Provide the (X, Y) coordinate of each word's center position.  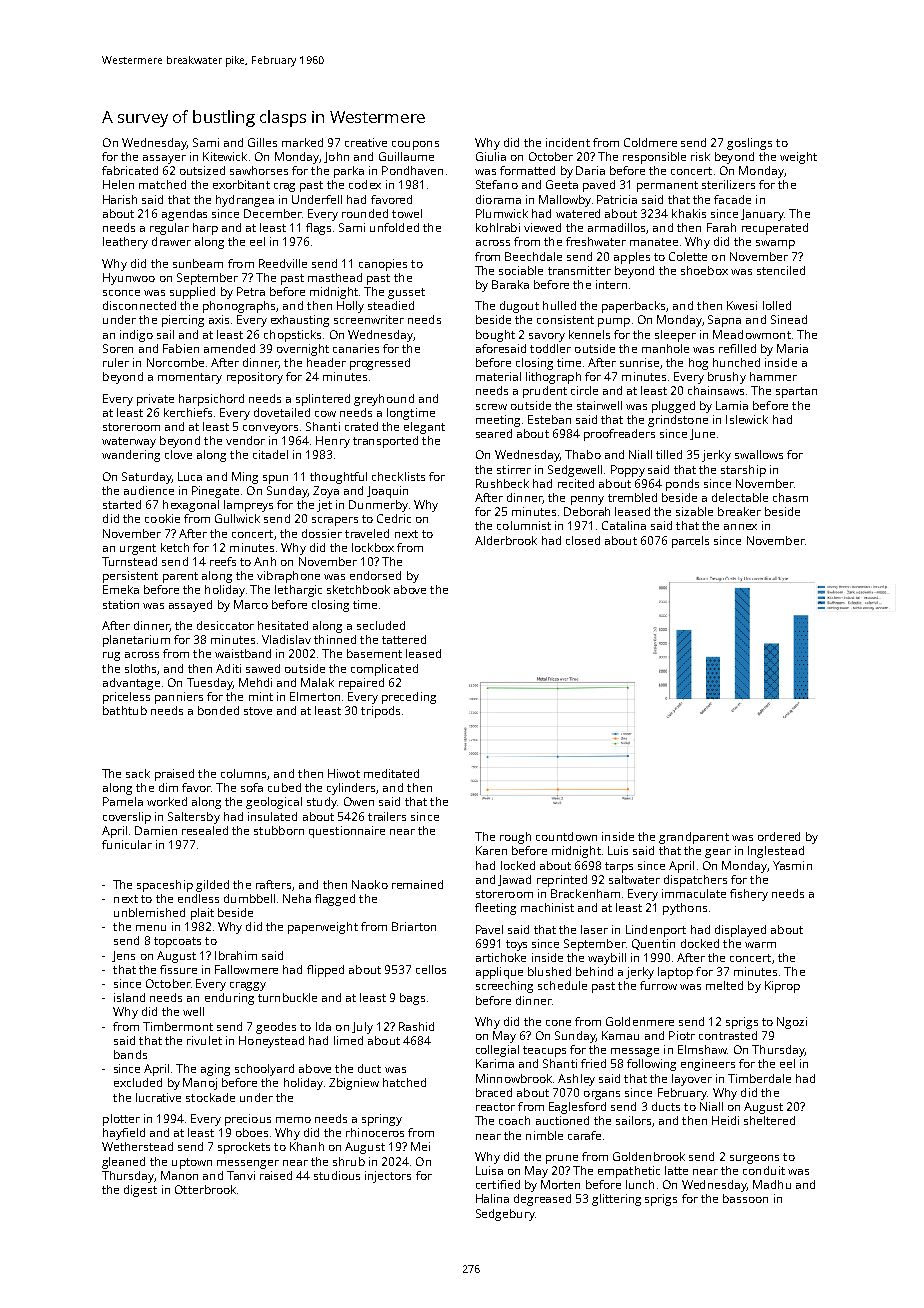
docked (700, 943)
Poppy (628, 471)
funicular (127, 844)
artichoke (501, 957)
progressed (380, 364)
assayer (164, 159)
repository (255, 378)
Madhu (772, 1184)
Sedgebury (505, 1215)
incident (568, 142)
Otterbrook (205, 1189)
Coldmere (650, 142)
